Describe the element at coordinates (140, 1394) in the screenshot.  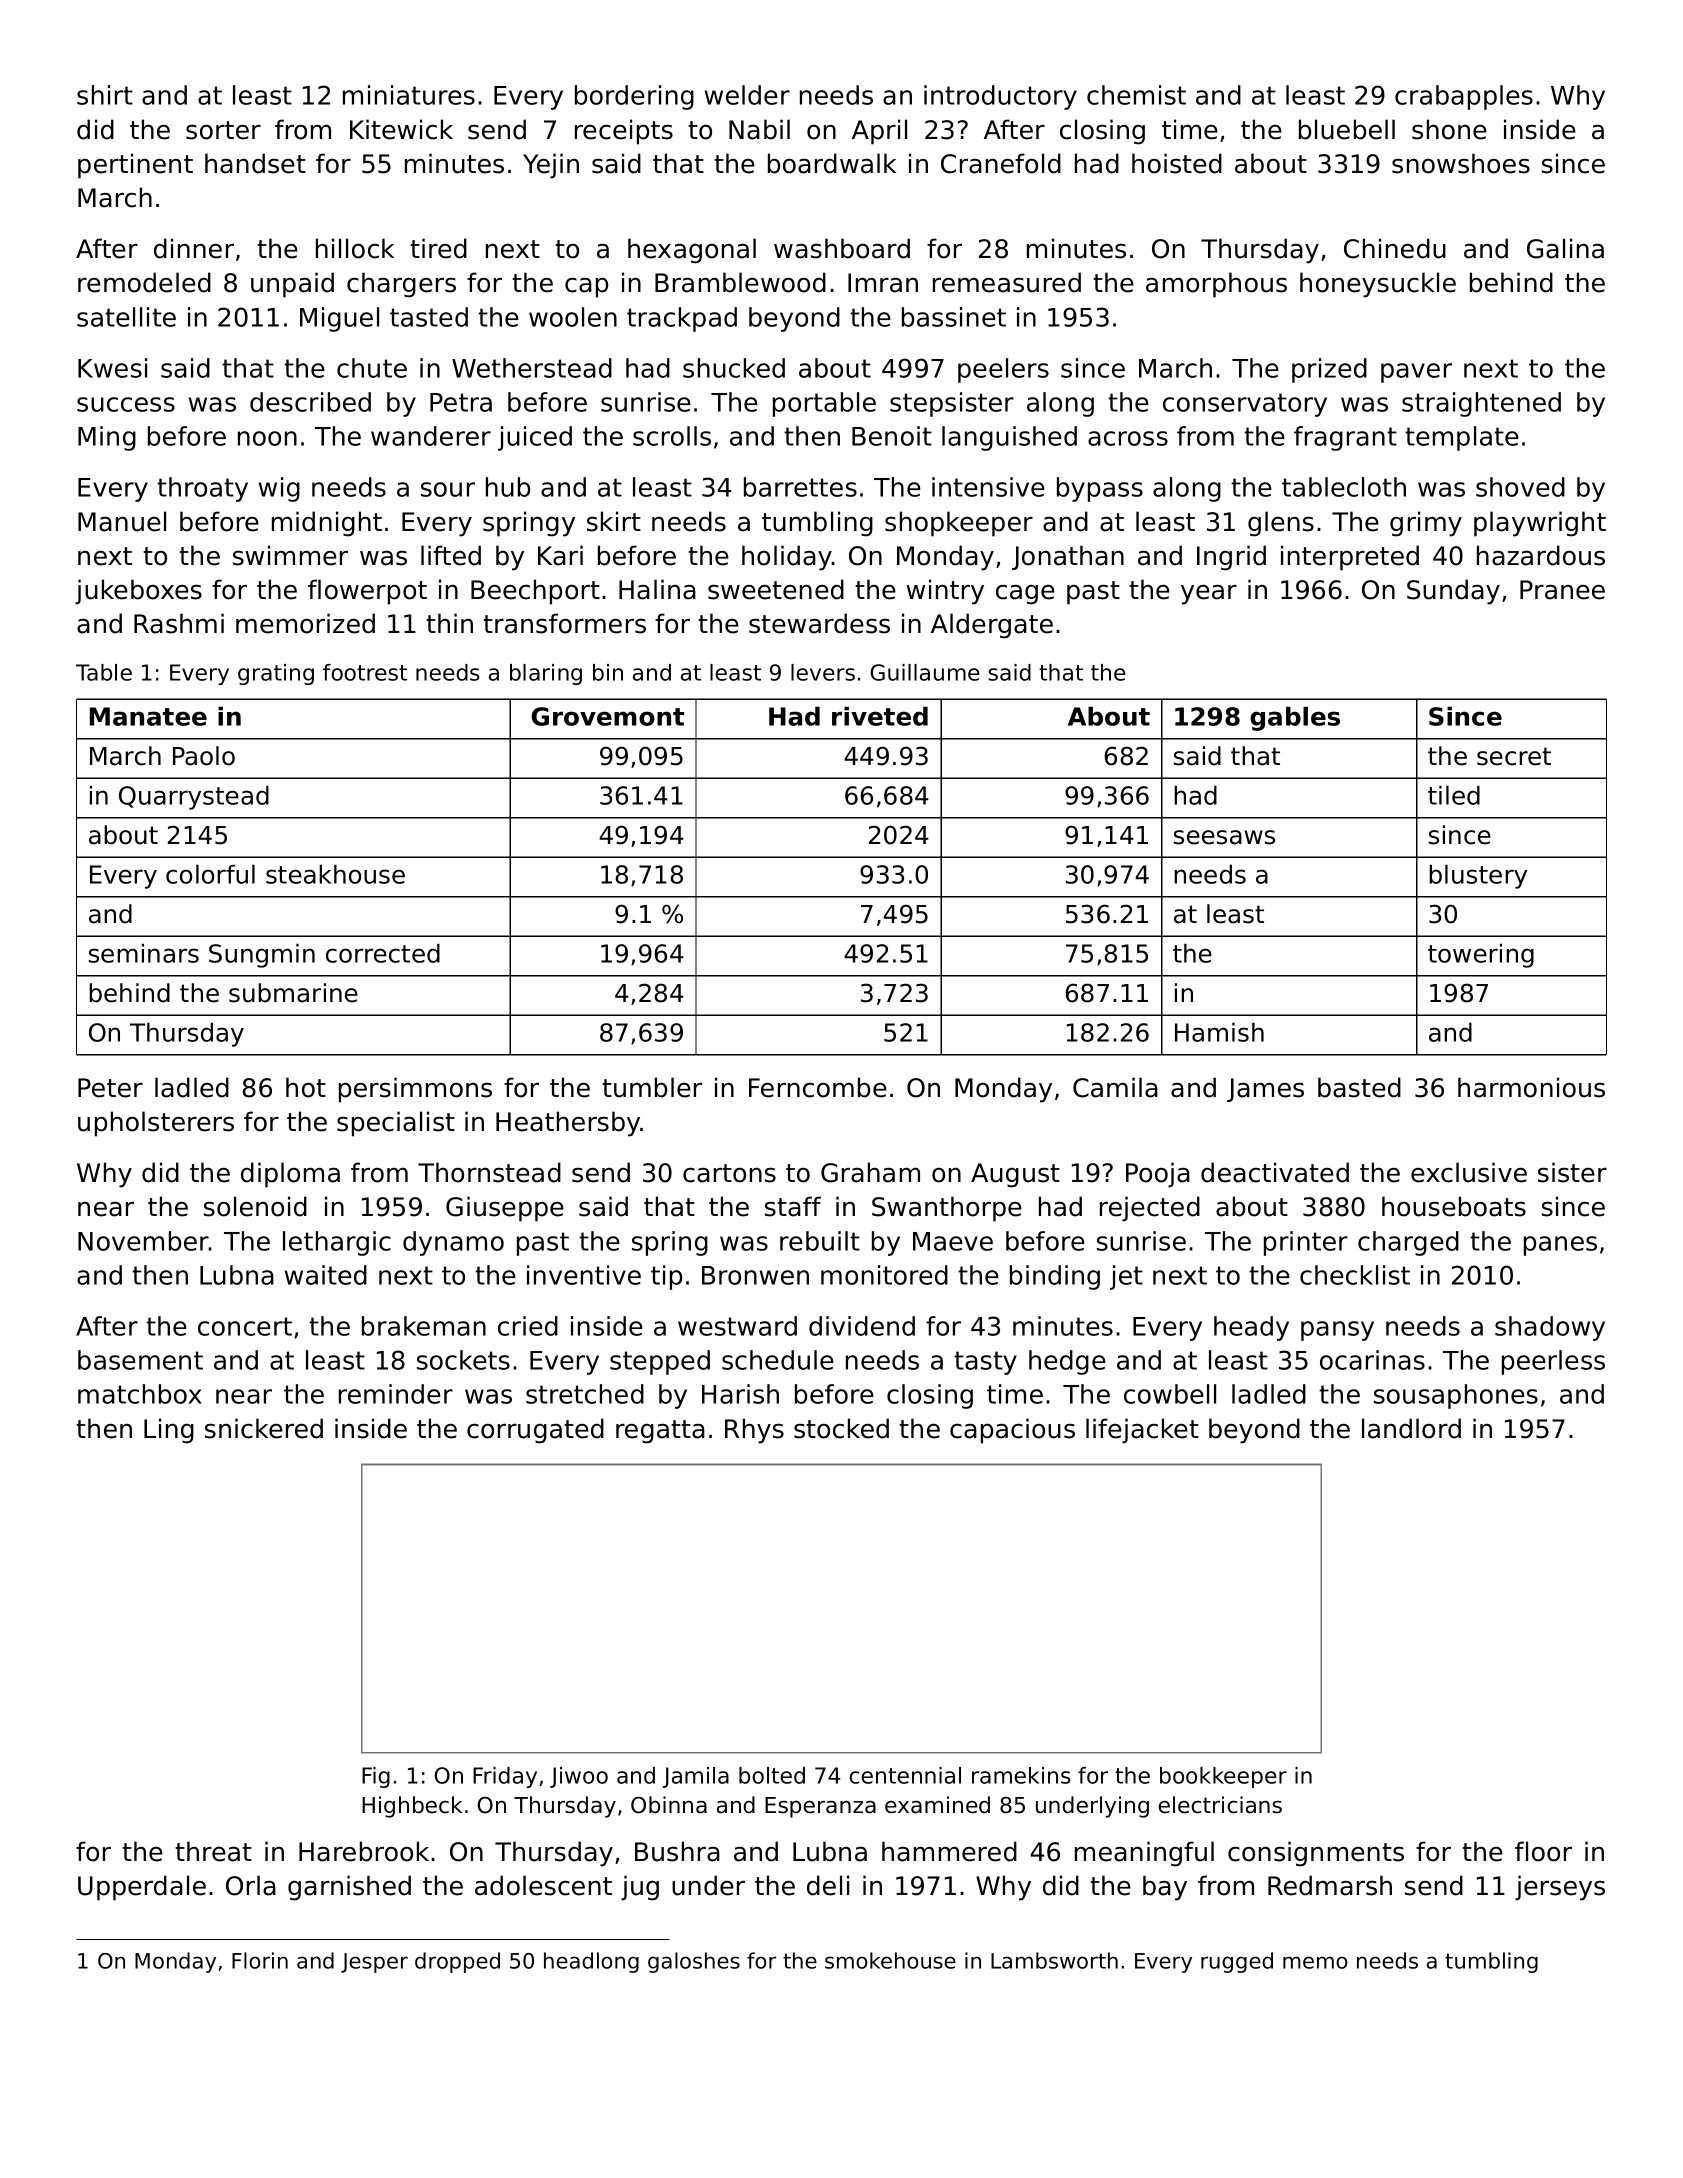
I see `matchbox` at that location.
